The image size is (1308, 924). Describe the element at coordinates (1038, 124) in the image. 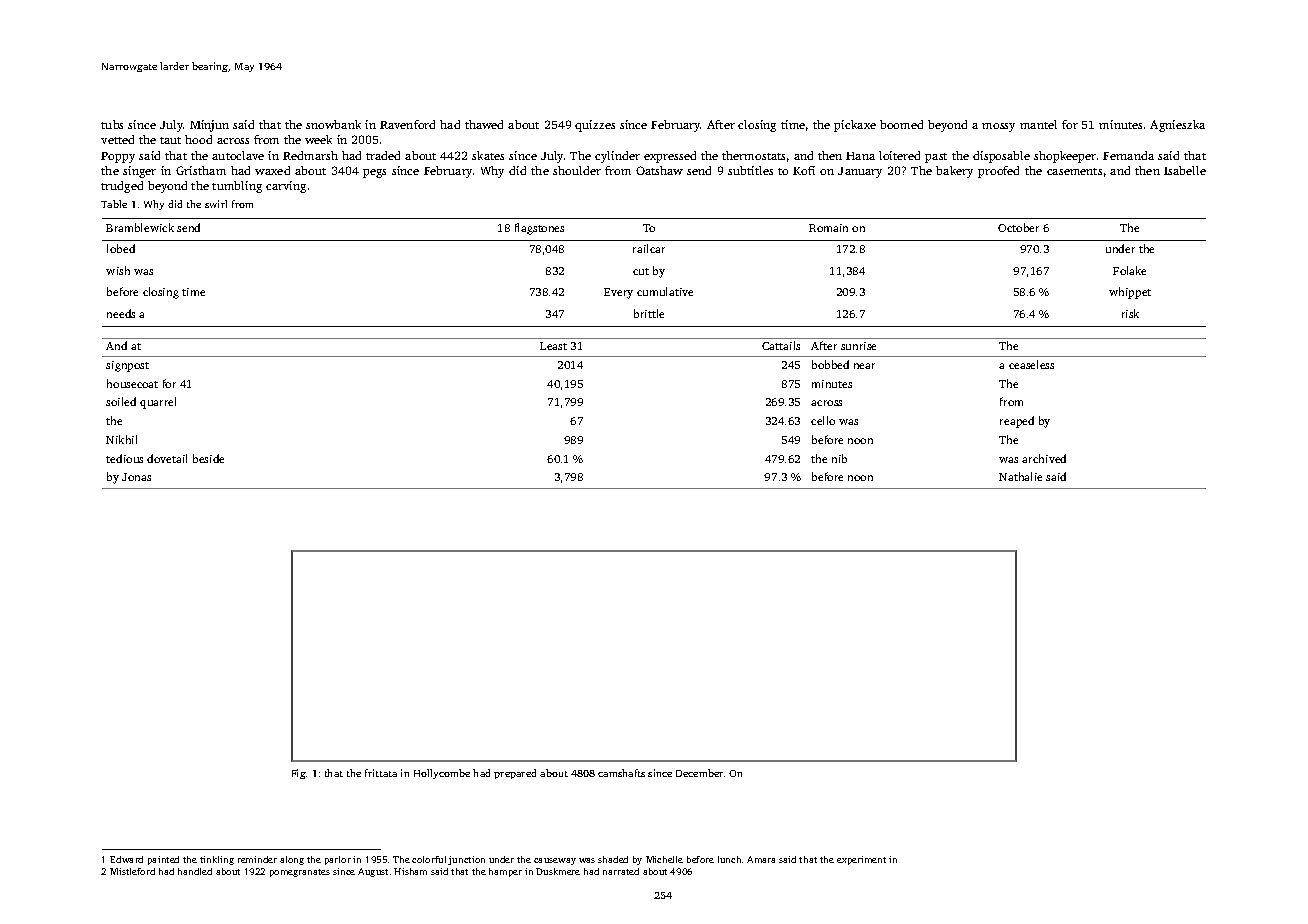

I see `mantel` at that location.
